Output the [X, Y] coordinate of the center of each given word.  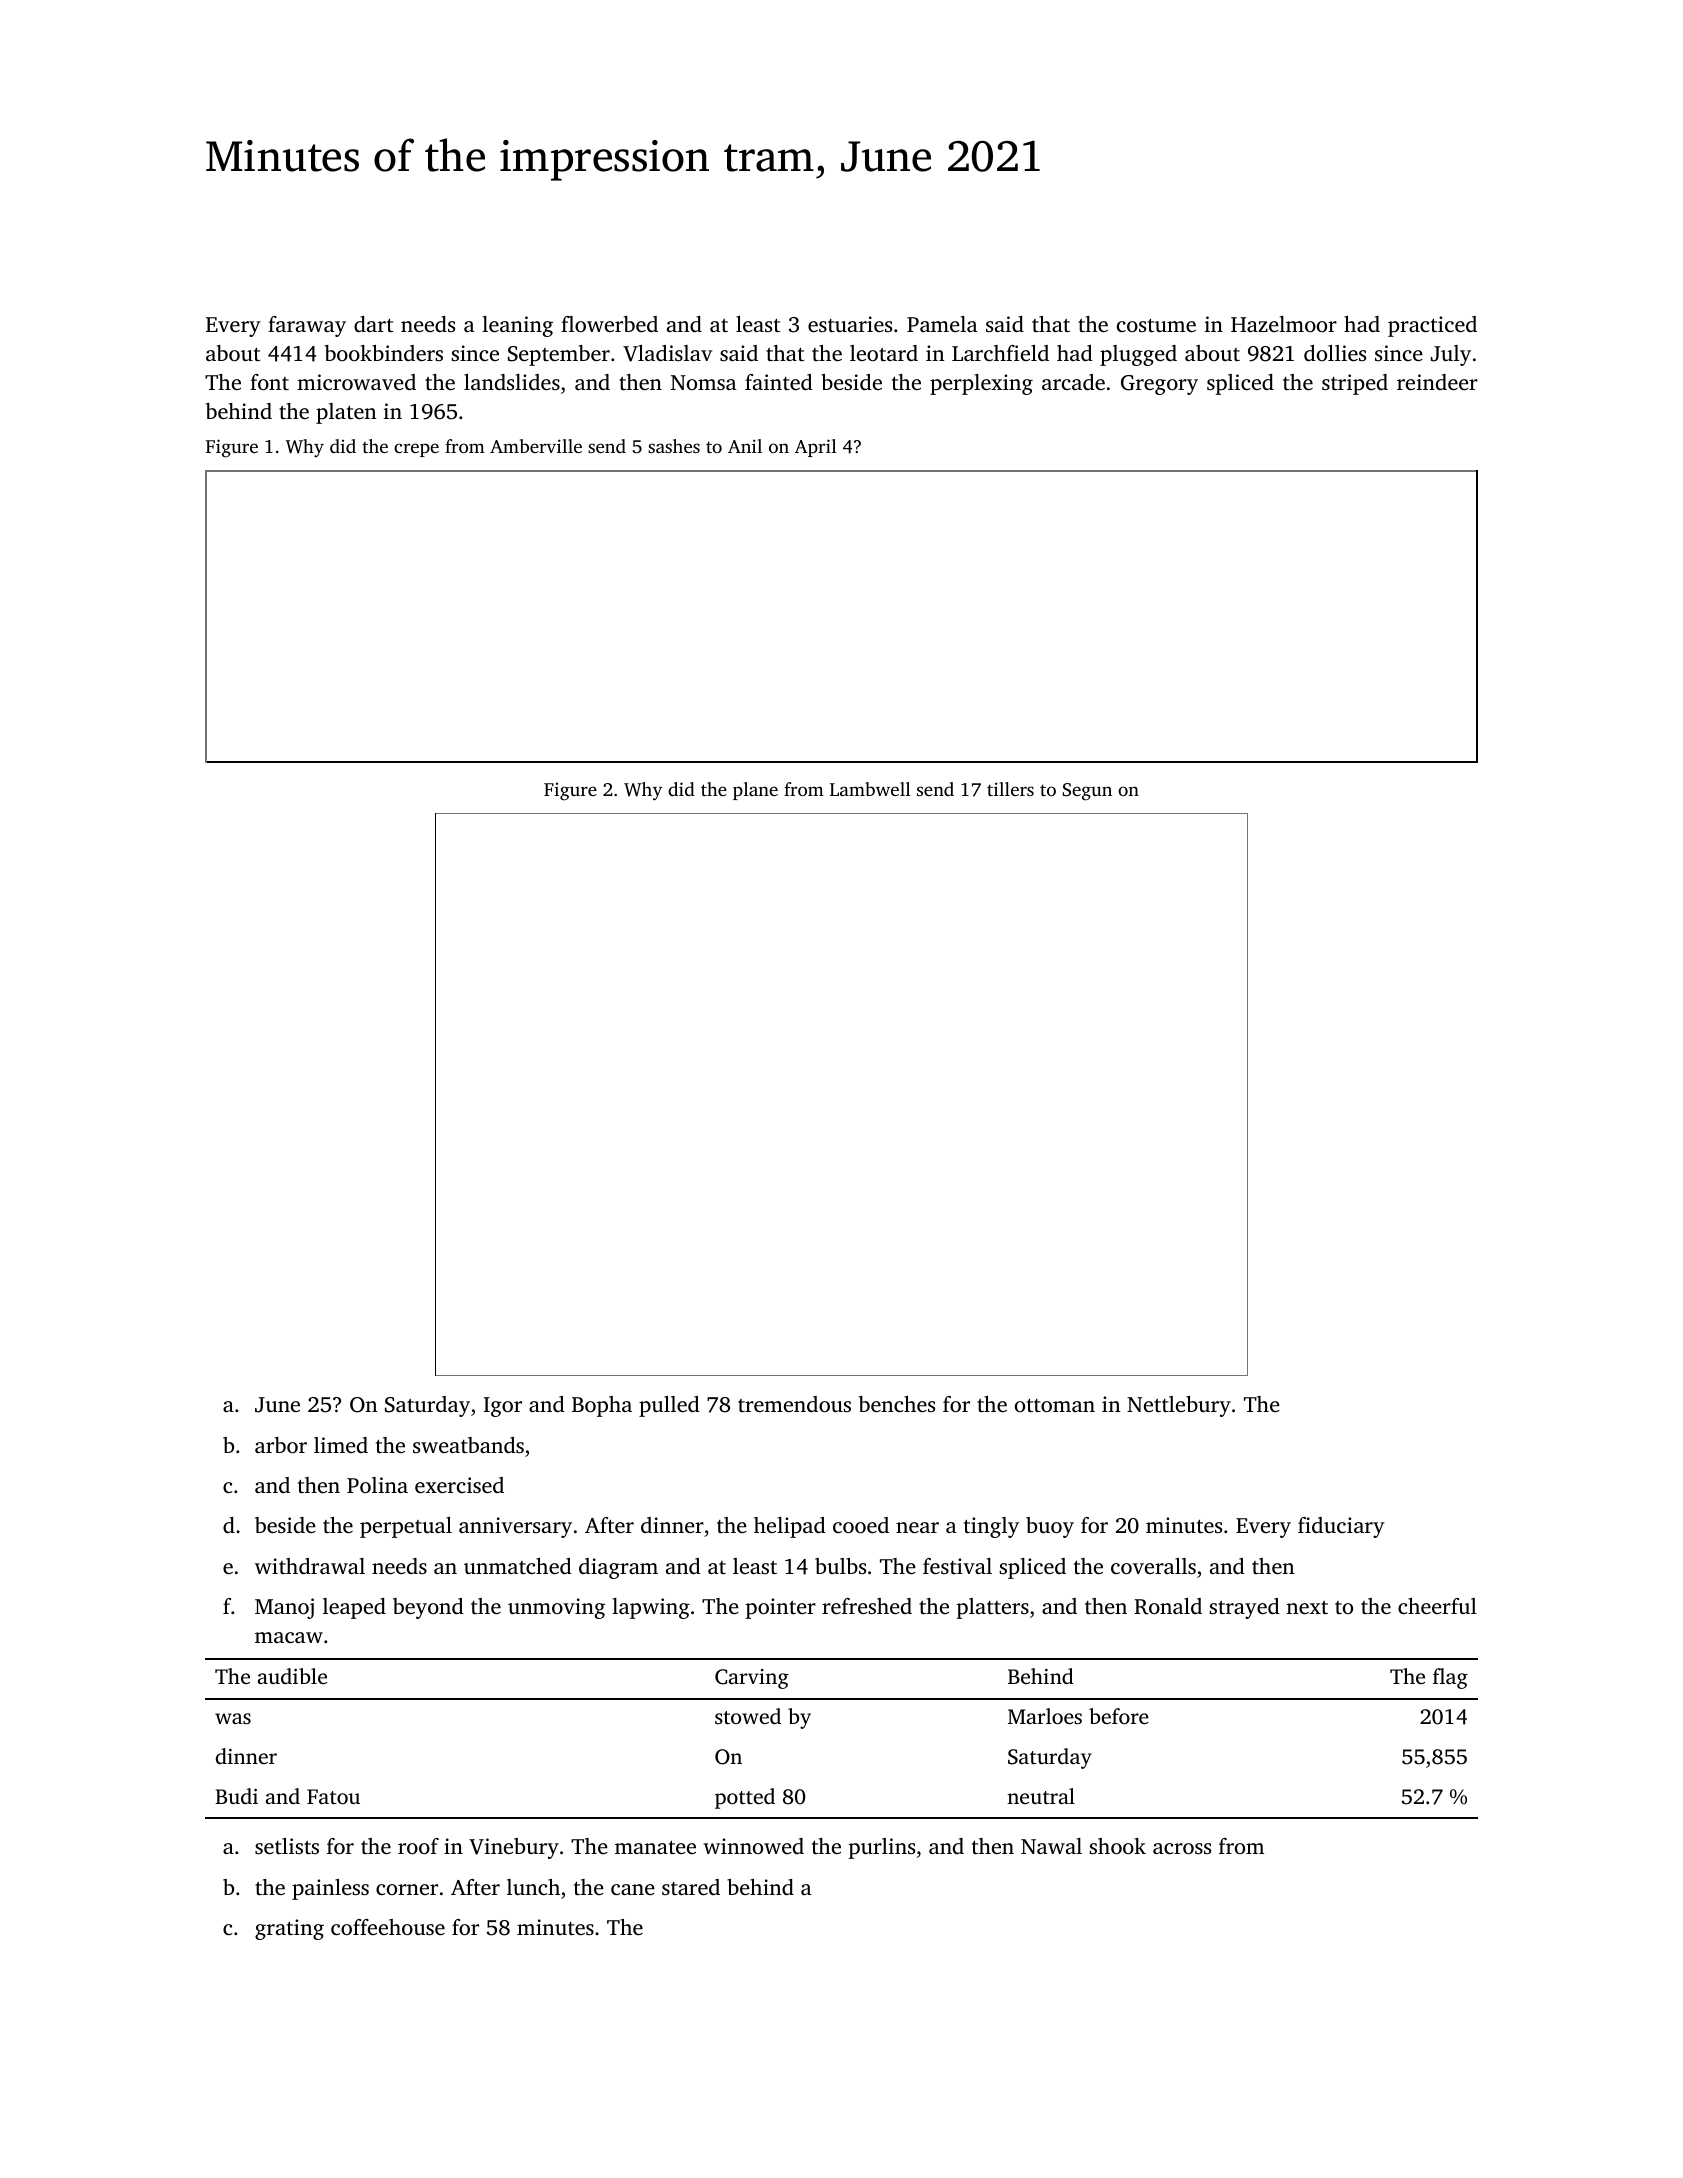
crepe [416, 450]
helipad [790, 1527]
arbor [281, 1445]
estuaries [850, 324]
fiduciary [1341, 1527]
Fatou [333, 1796]
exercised [459, 1485]
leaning [517, 326]
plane [755, 791]
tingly [991, 1527]
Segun [1087, 792]
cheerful [1437, 1606]
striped [1355, 384]
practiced [1432, 326]
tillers [1010, 789]
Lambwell [870, 789]
